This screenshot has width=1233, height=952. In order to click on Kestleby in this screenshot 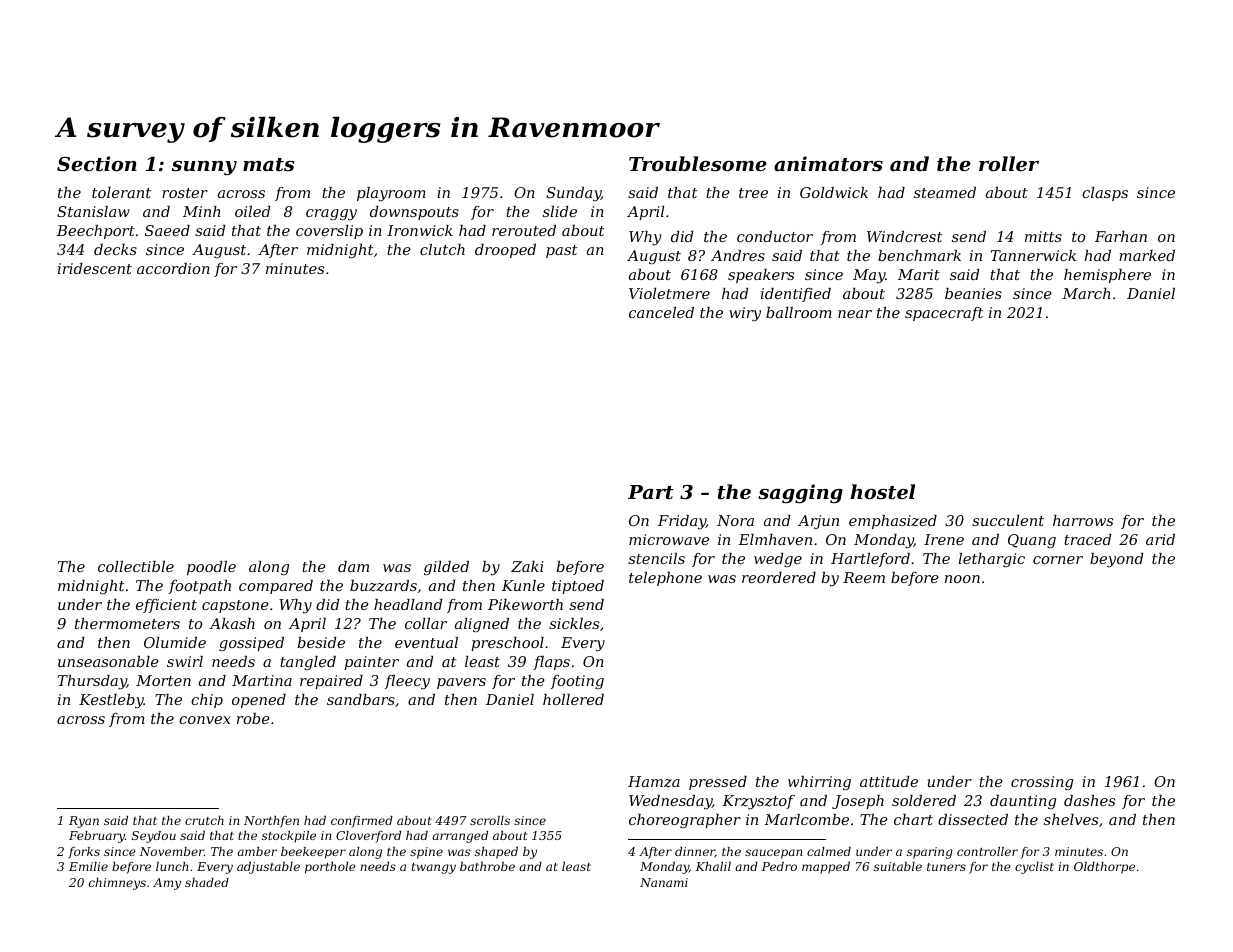, I will do `click(111, 701)`.
